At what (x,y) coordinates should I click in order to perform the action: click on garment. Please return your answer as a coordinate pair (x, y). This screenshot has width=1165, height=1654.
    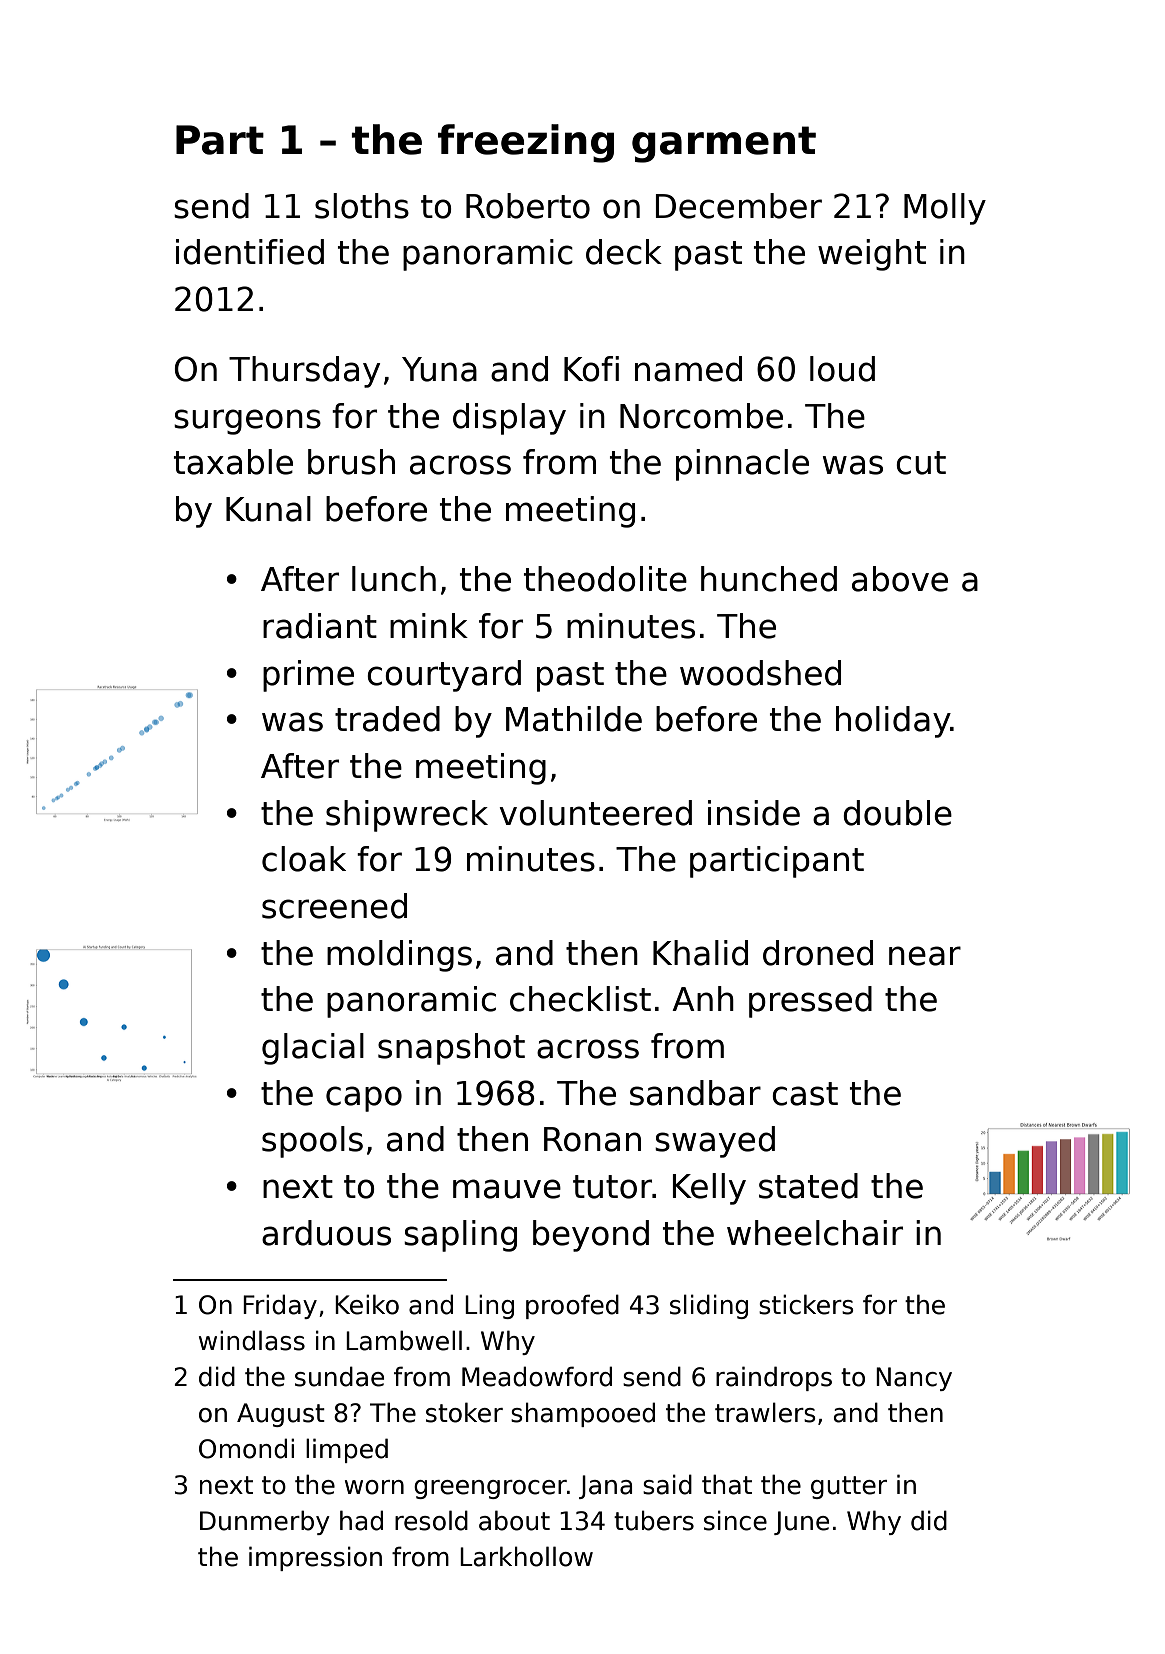
    Looking at the image, I should click on (724, 144).
